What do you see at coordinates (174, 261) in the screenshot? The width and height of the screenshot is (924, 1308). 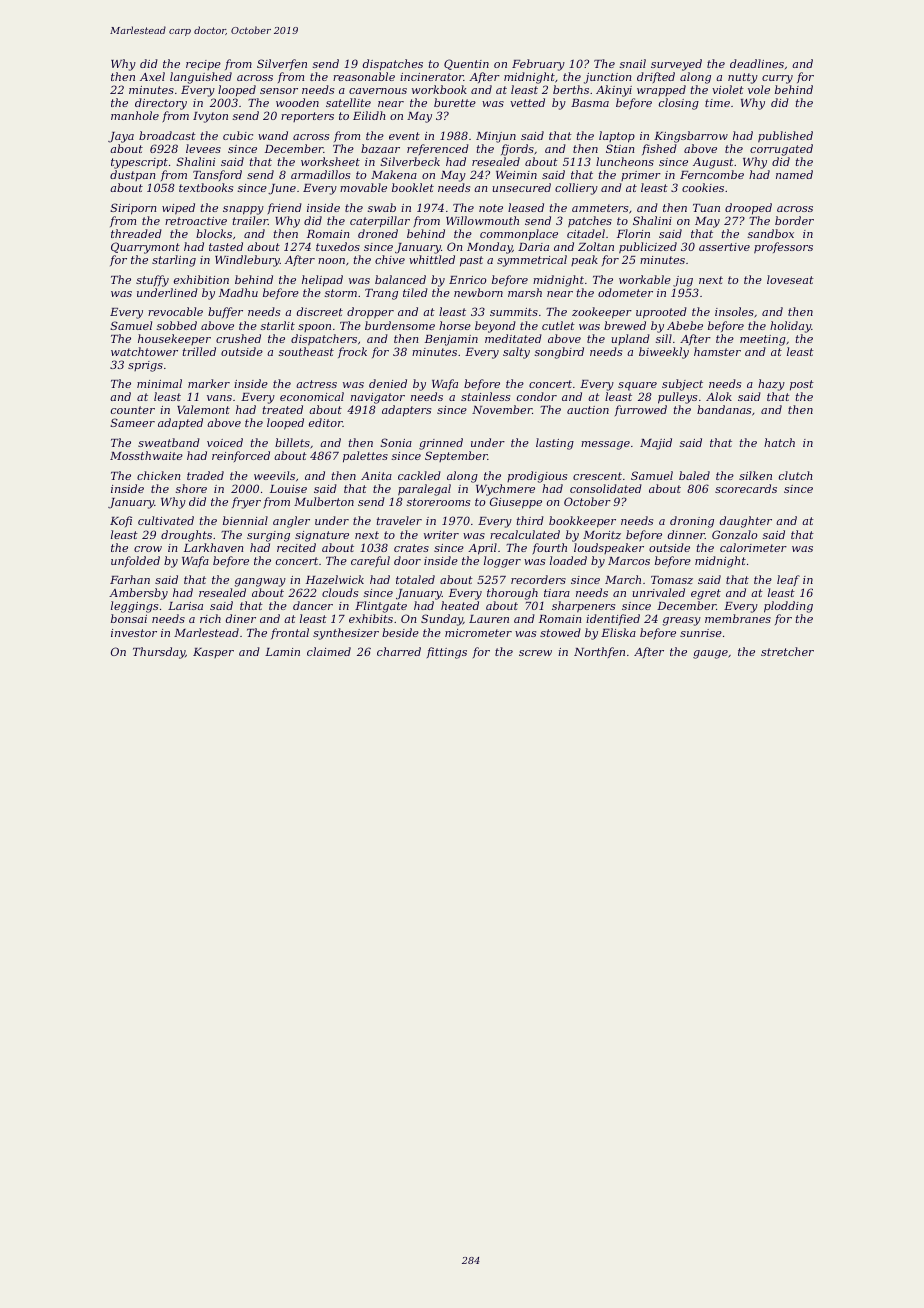 I see `starling` at bounding box center [174, 261].
